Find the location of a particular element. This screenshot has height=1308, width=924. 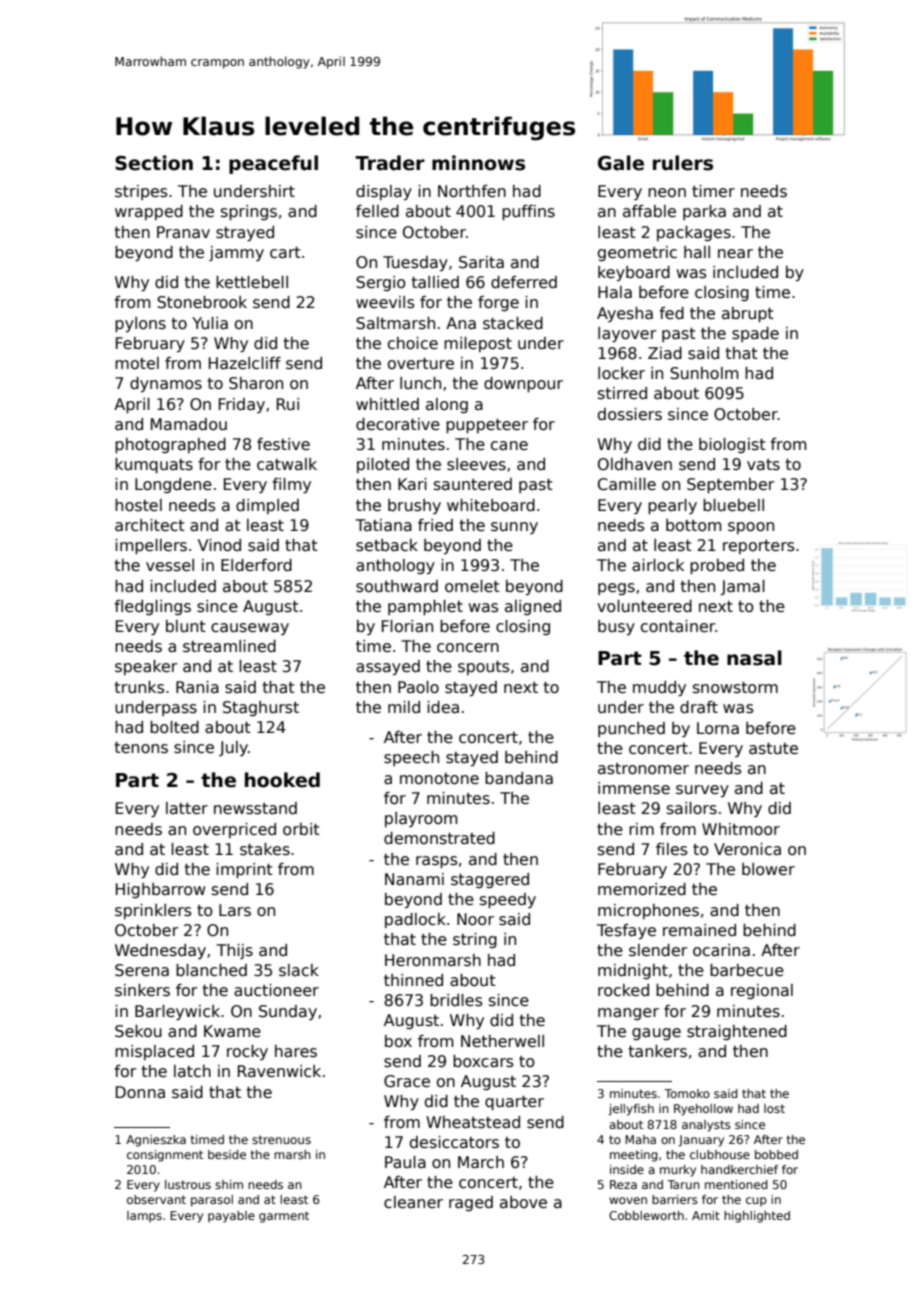

vats is located at coordinates (763, 464).
